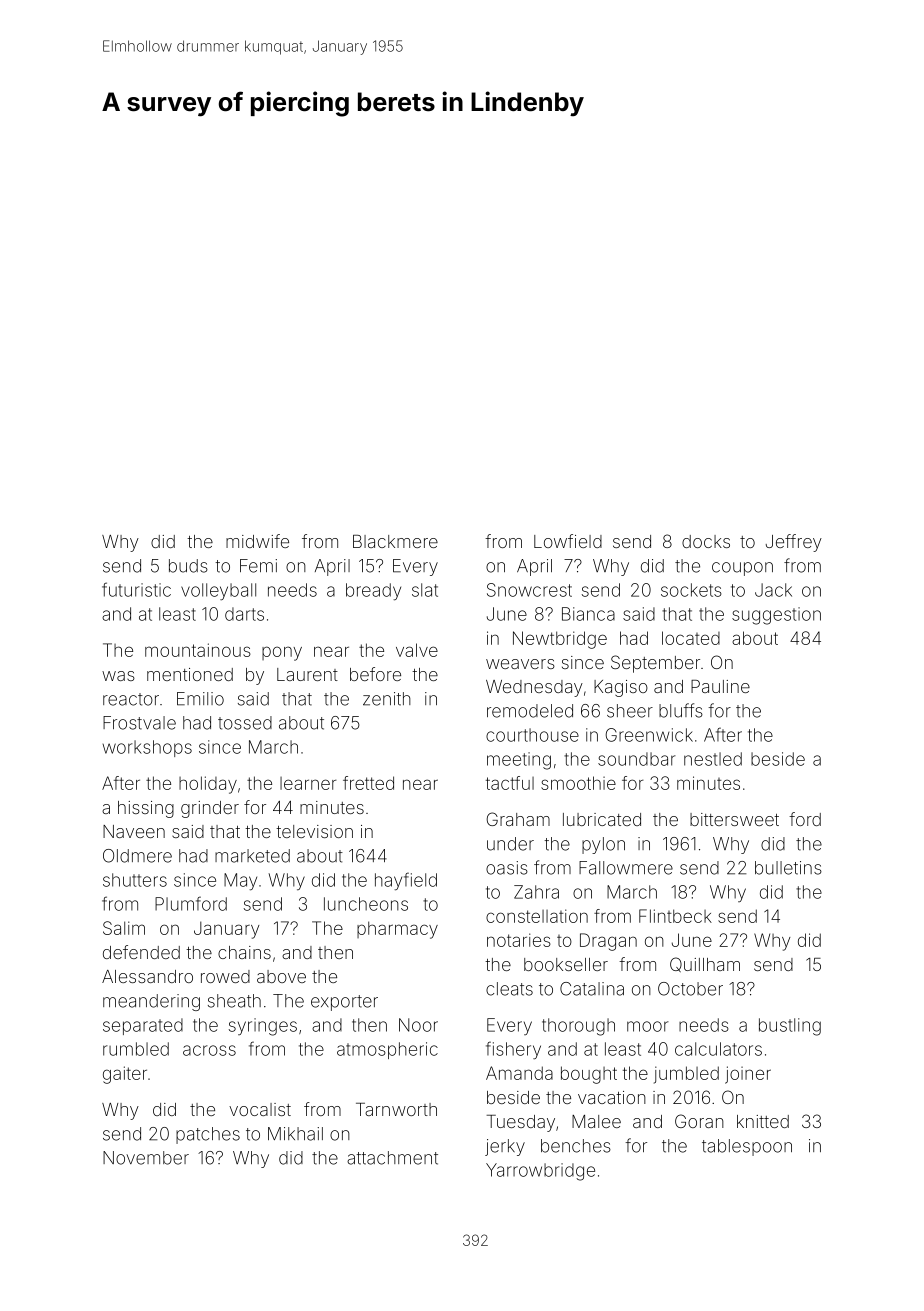 Image resolution: width=924 pixels, height=1311 pixels. Describe the element at coordinates (125, 1075) in the page. I see `gaiter` at that location.
